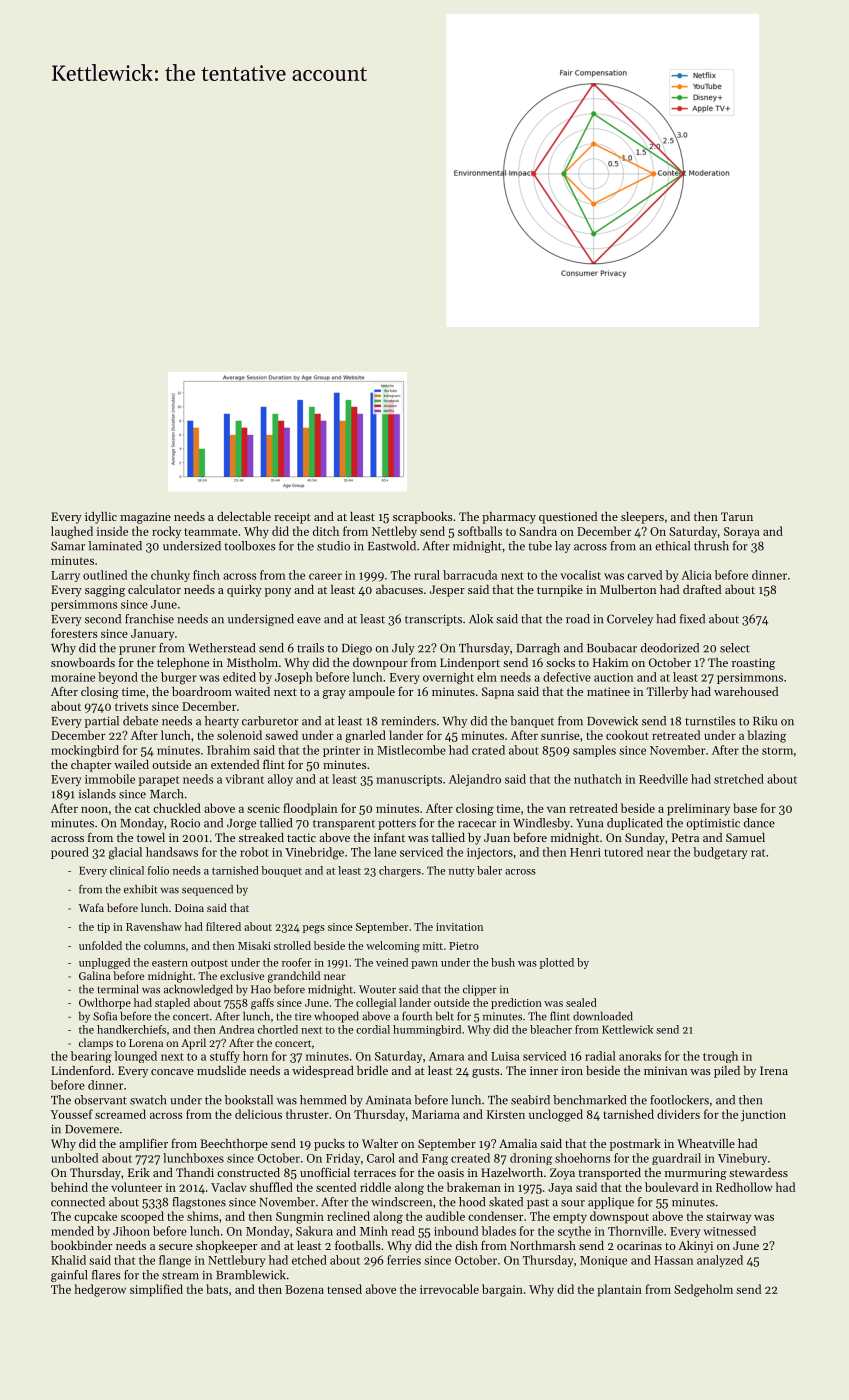 Image resolution: width=849 pixels, height=1400 pixels. I want to click on receipt, so click(292, 518).
